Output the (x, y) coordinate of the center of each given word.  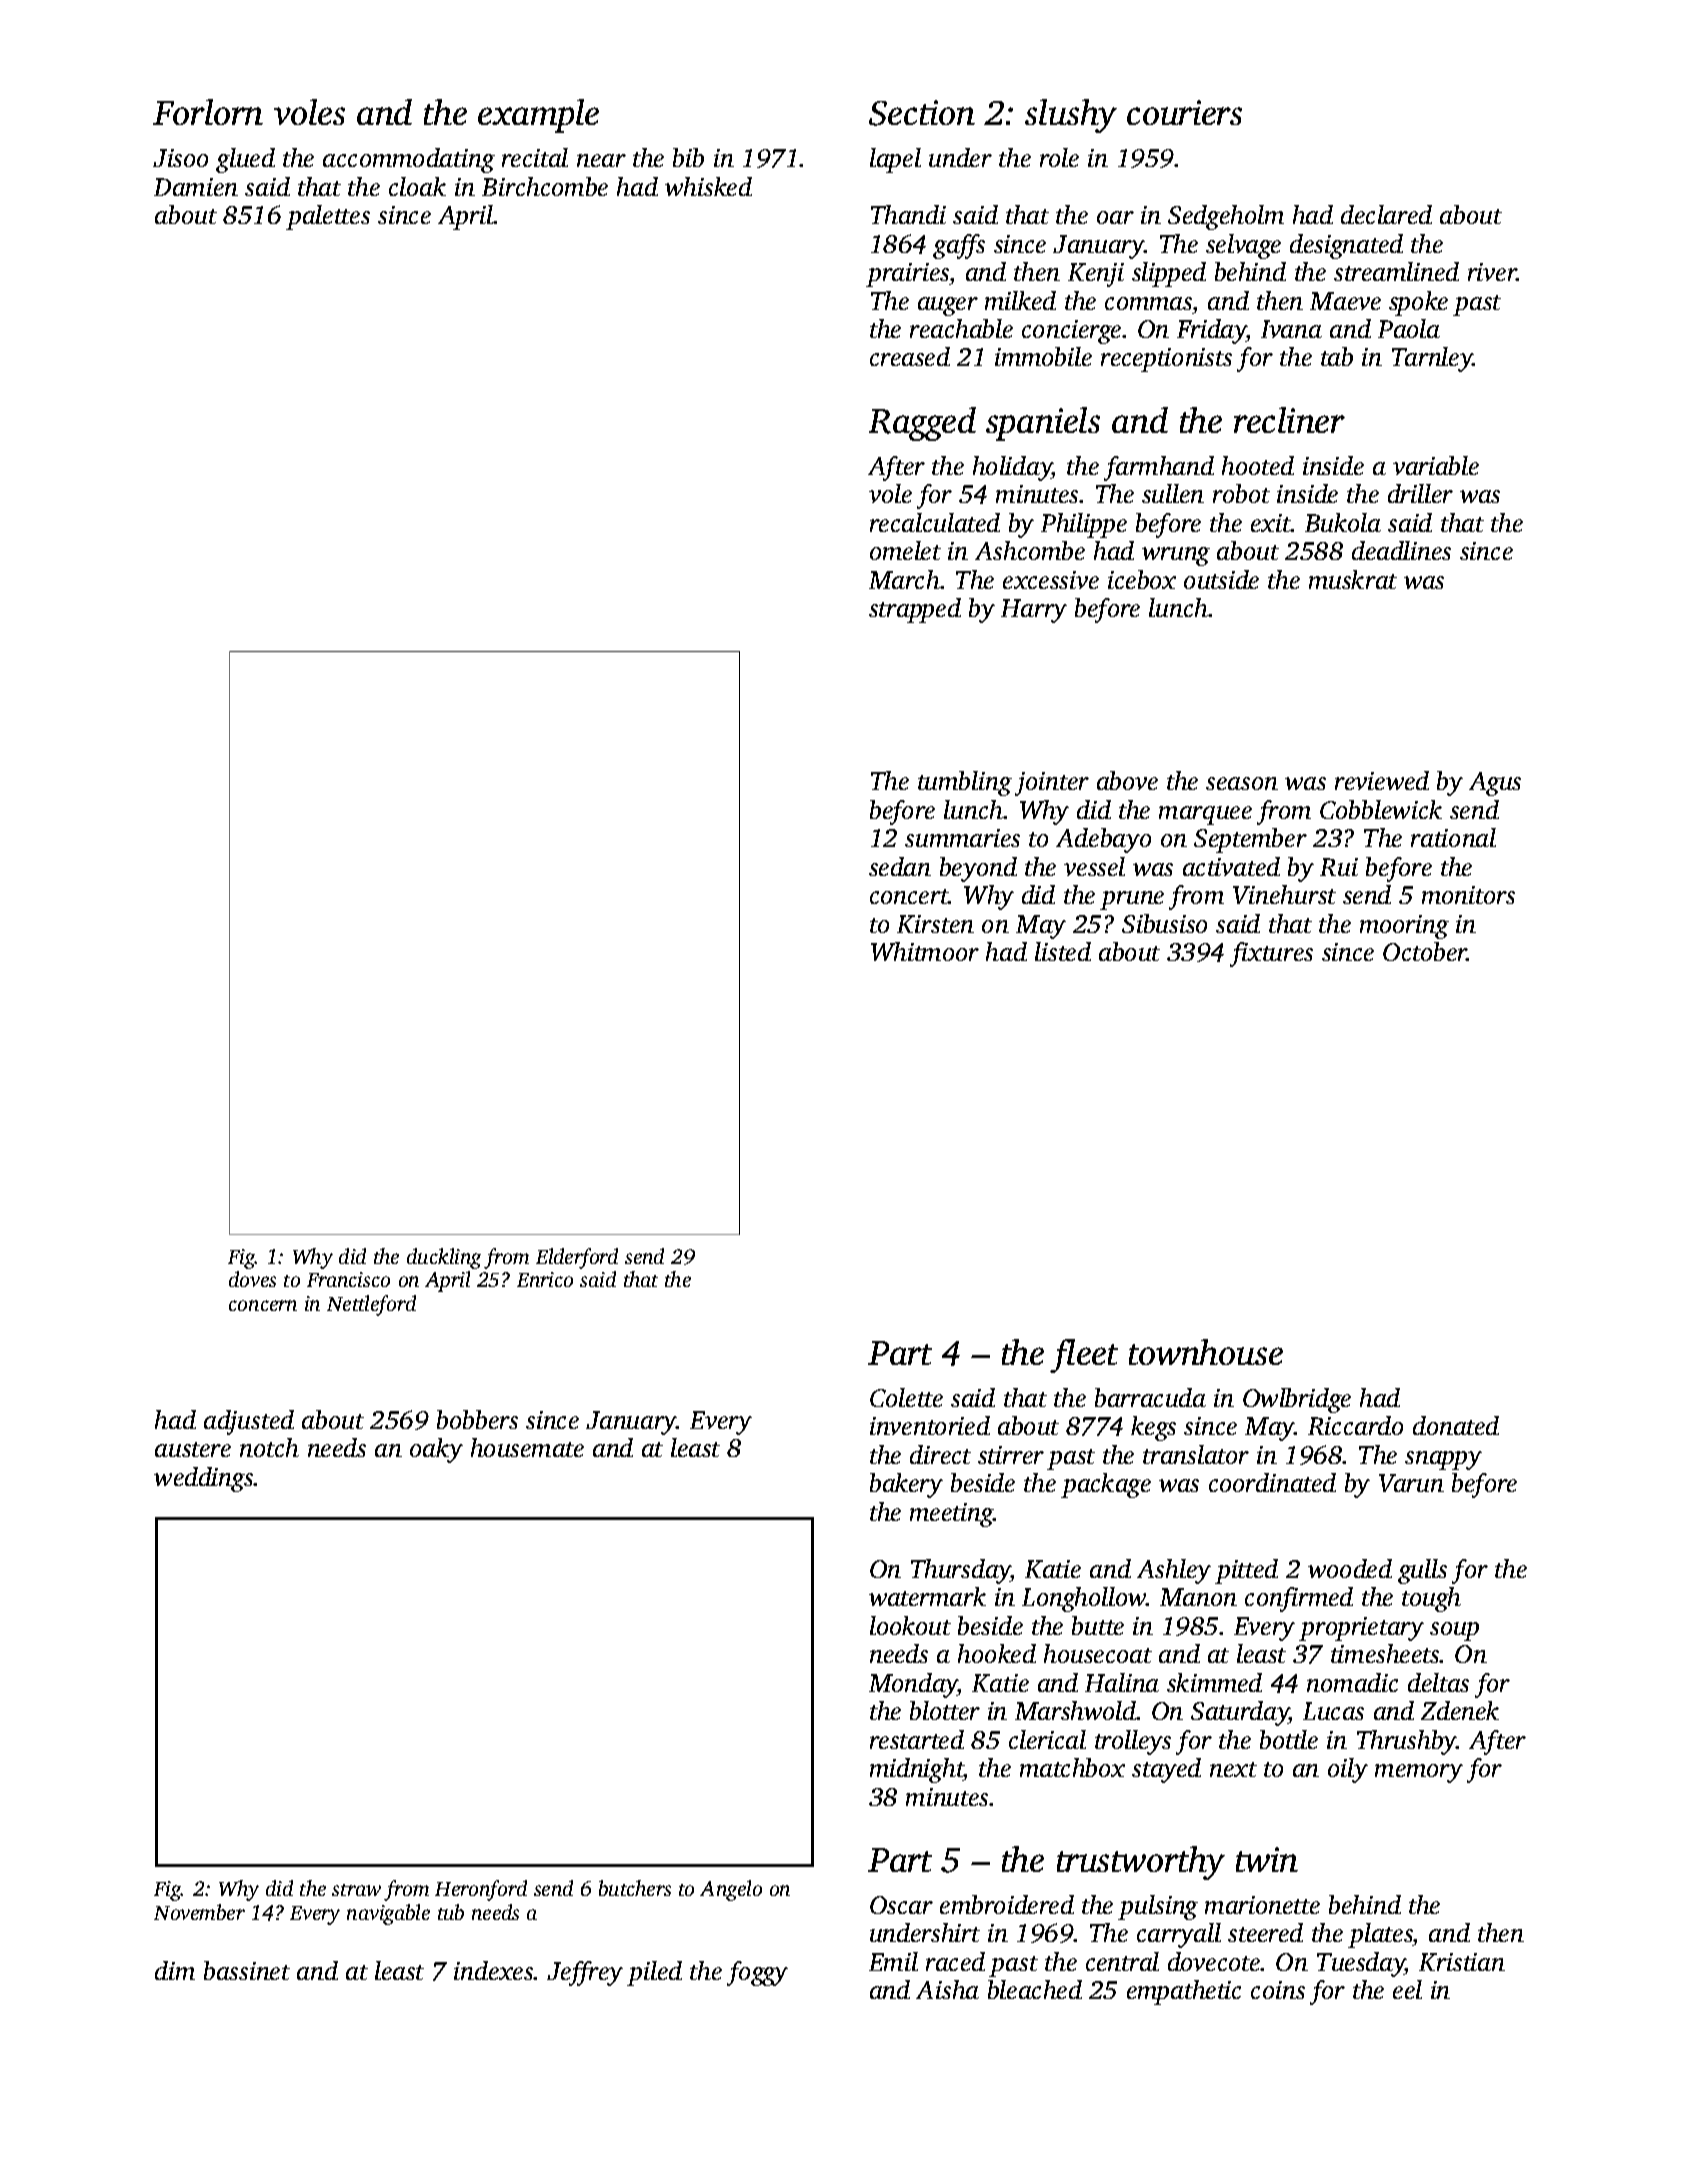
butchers (635, 1888)
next (1233, 1769)
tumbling (965, 783)
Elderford (577, 1258)
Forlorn (208, 112)
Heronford (481, 1890)
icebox (1142, 579)
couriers (1184, 112)
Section (922, 113)
